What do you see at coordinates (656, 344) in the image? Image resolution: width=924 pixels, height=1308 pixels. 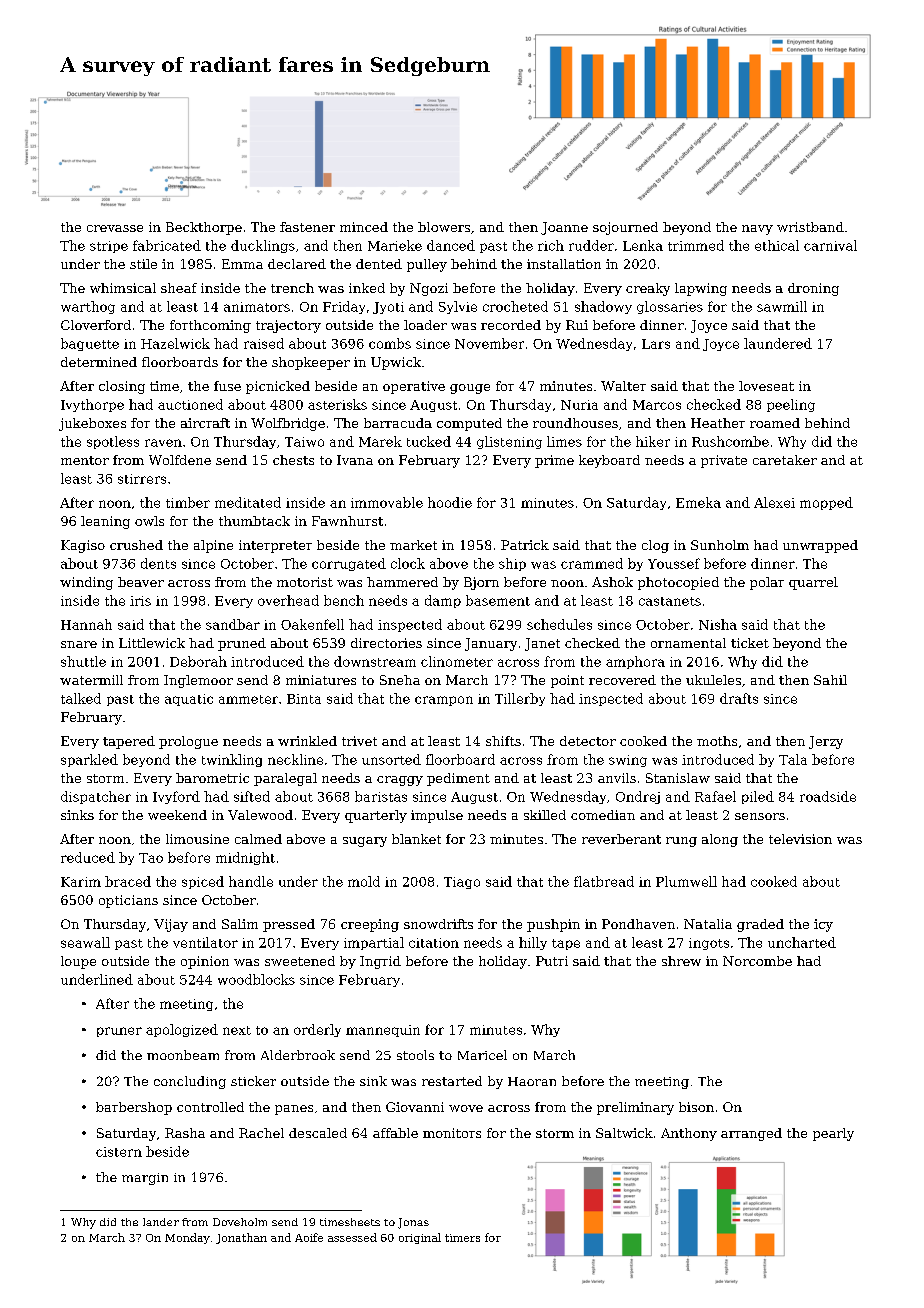 I see `Lars` at bounding box center [656, 344].
